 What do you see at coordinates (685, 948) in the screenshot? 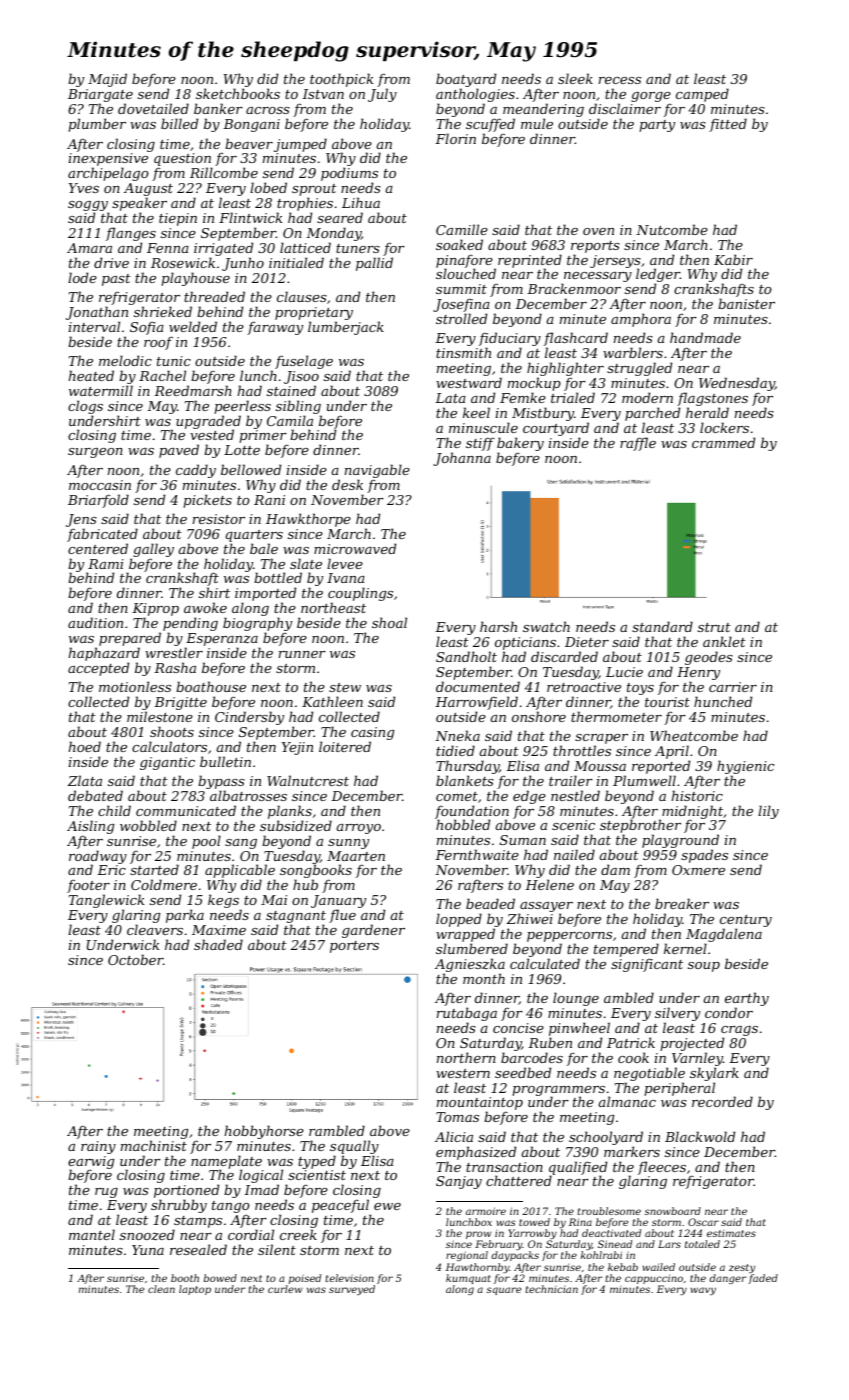
I see `kernel` at bounding box center [685, 948].
